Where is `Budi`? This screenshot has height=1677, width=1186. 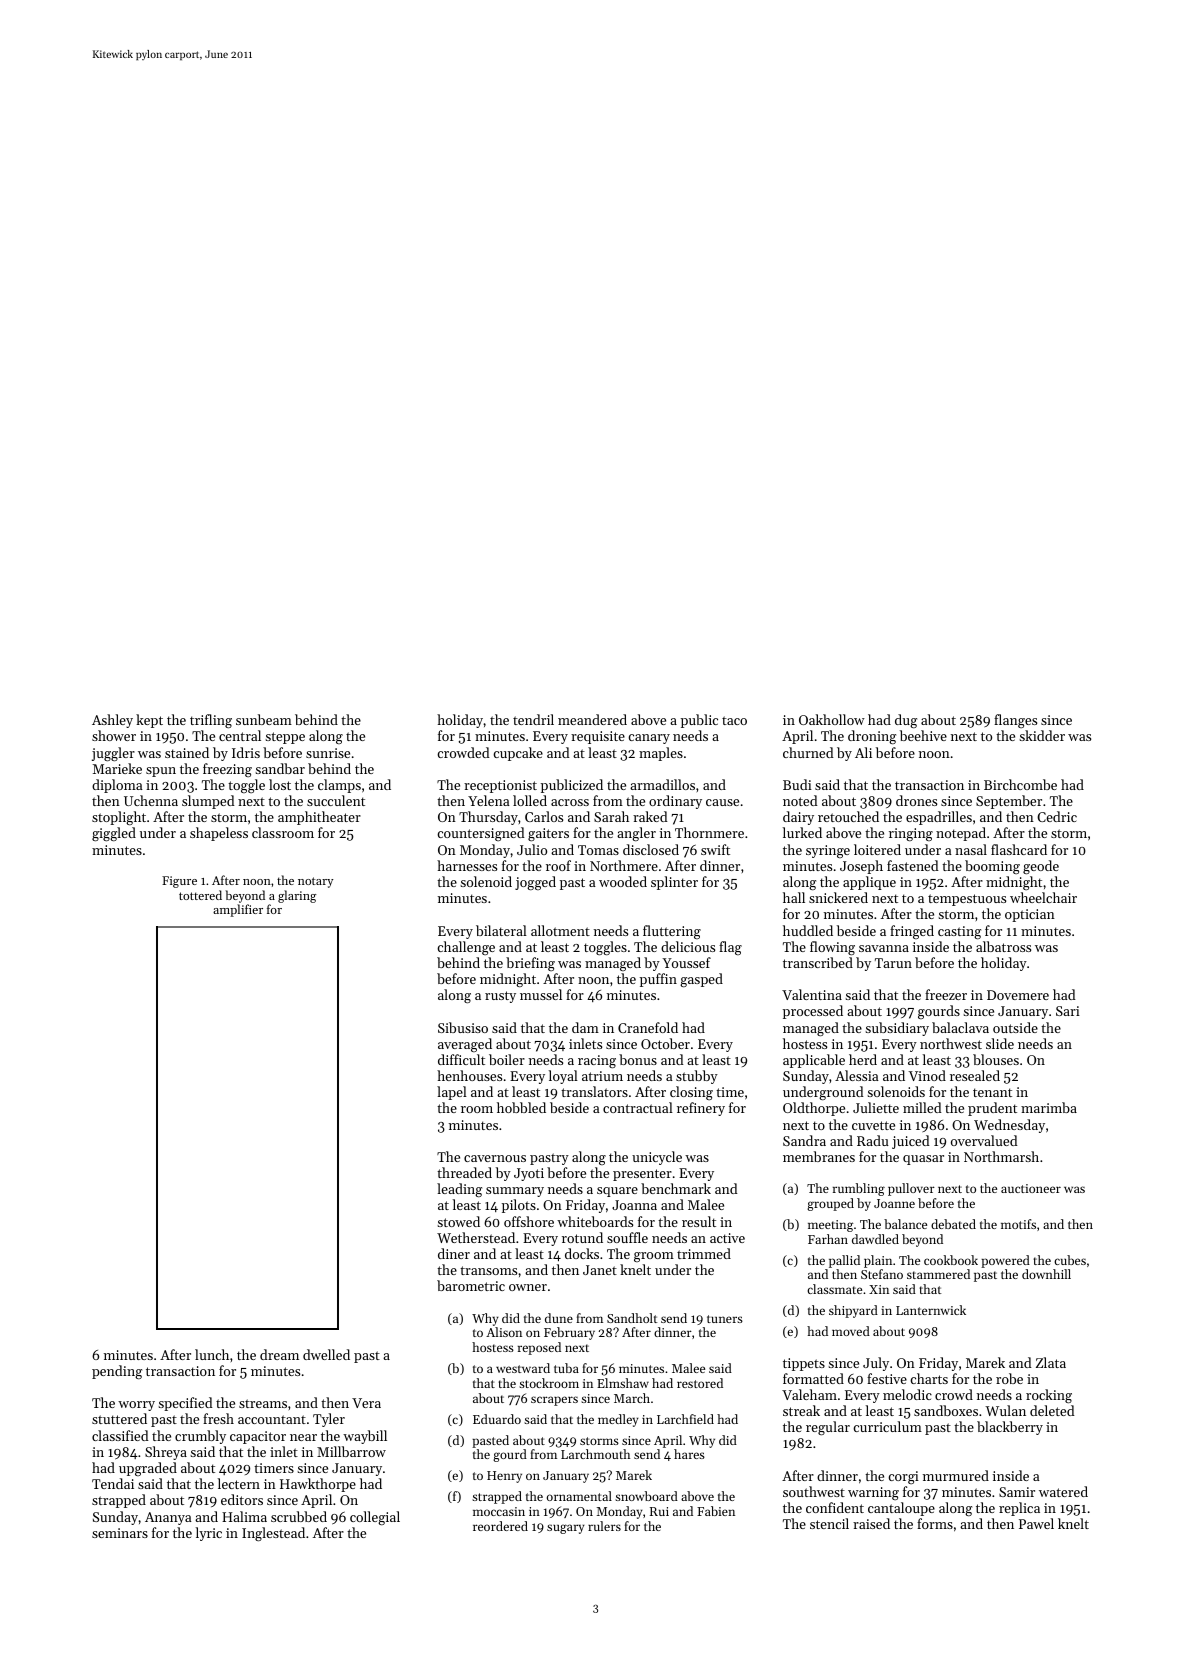 Budi is located at coordinates (797, 784).
